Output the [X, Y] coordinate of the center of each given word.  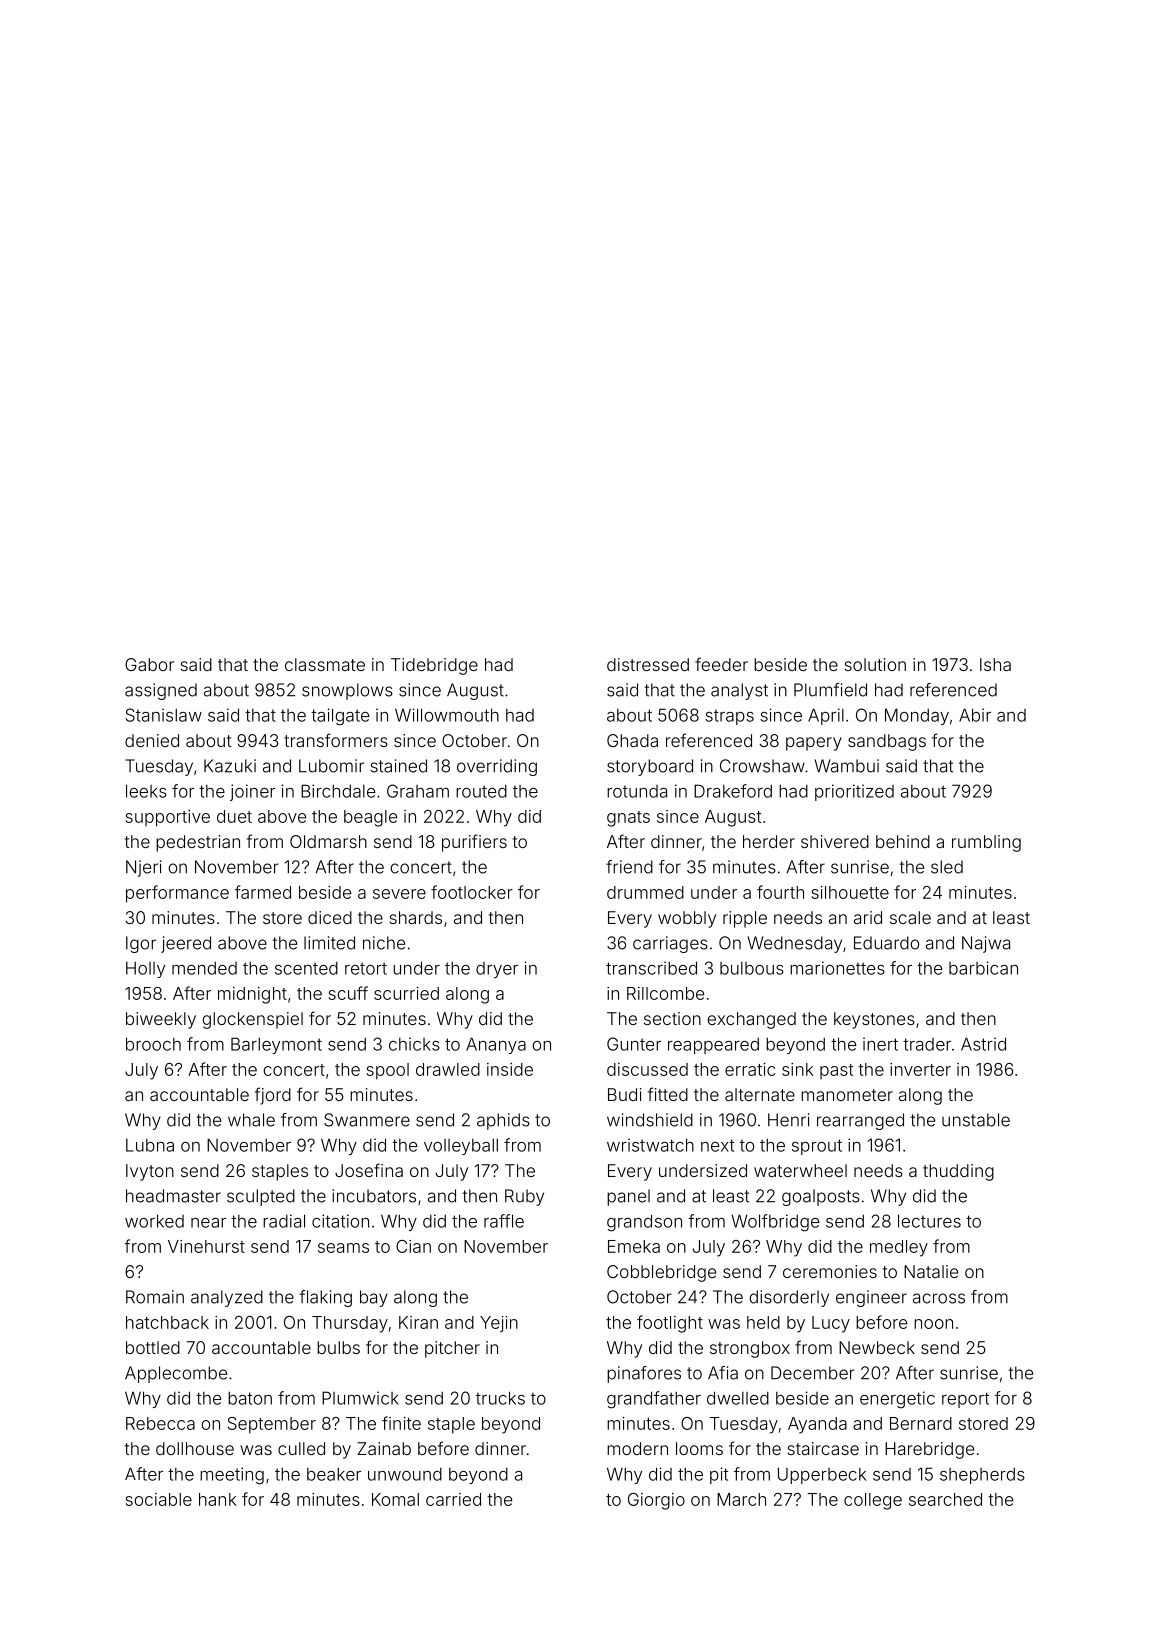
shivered [835, 841]
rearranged [860, 1121]
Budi [625, 1094]
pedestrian [198, 843]
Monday [917, 716]
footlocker [472, 892]
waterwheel [800, 1170]
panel [628, 1197]
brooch [153, 1044]
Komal [395, 1499]
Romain [155, 1297]
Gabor [149, 664]
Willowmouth [447, 715]
